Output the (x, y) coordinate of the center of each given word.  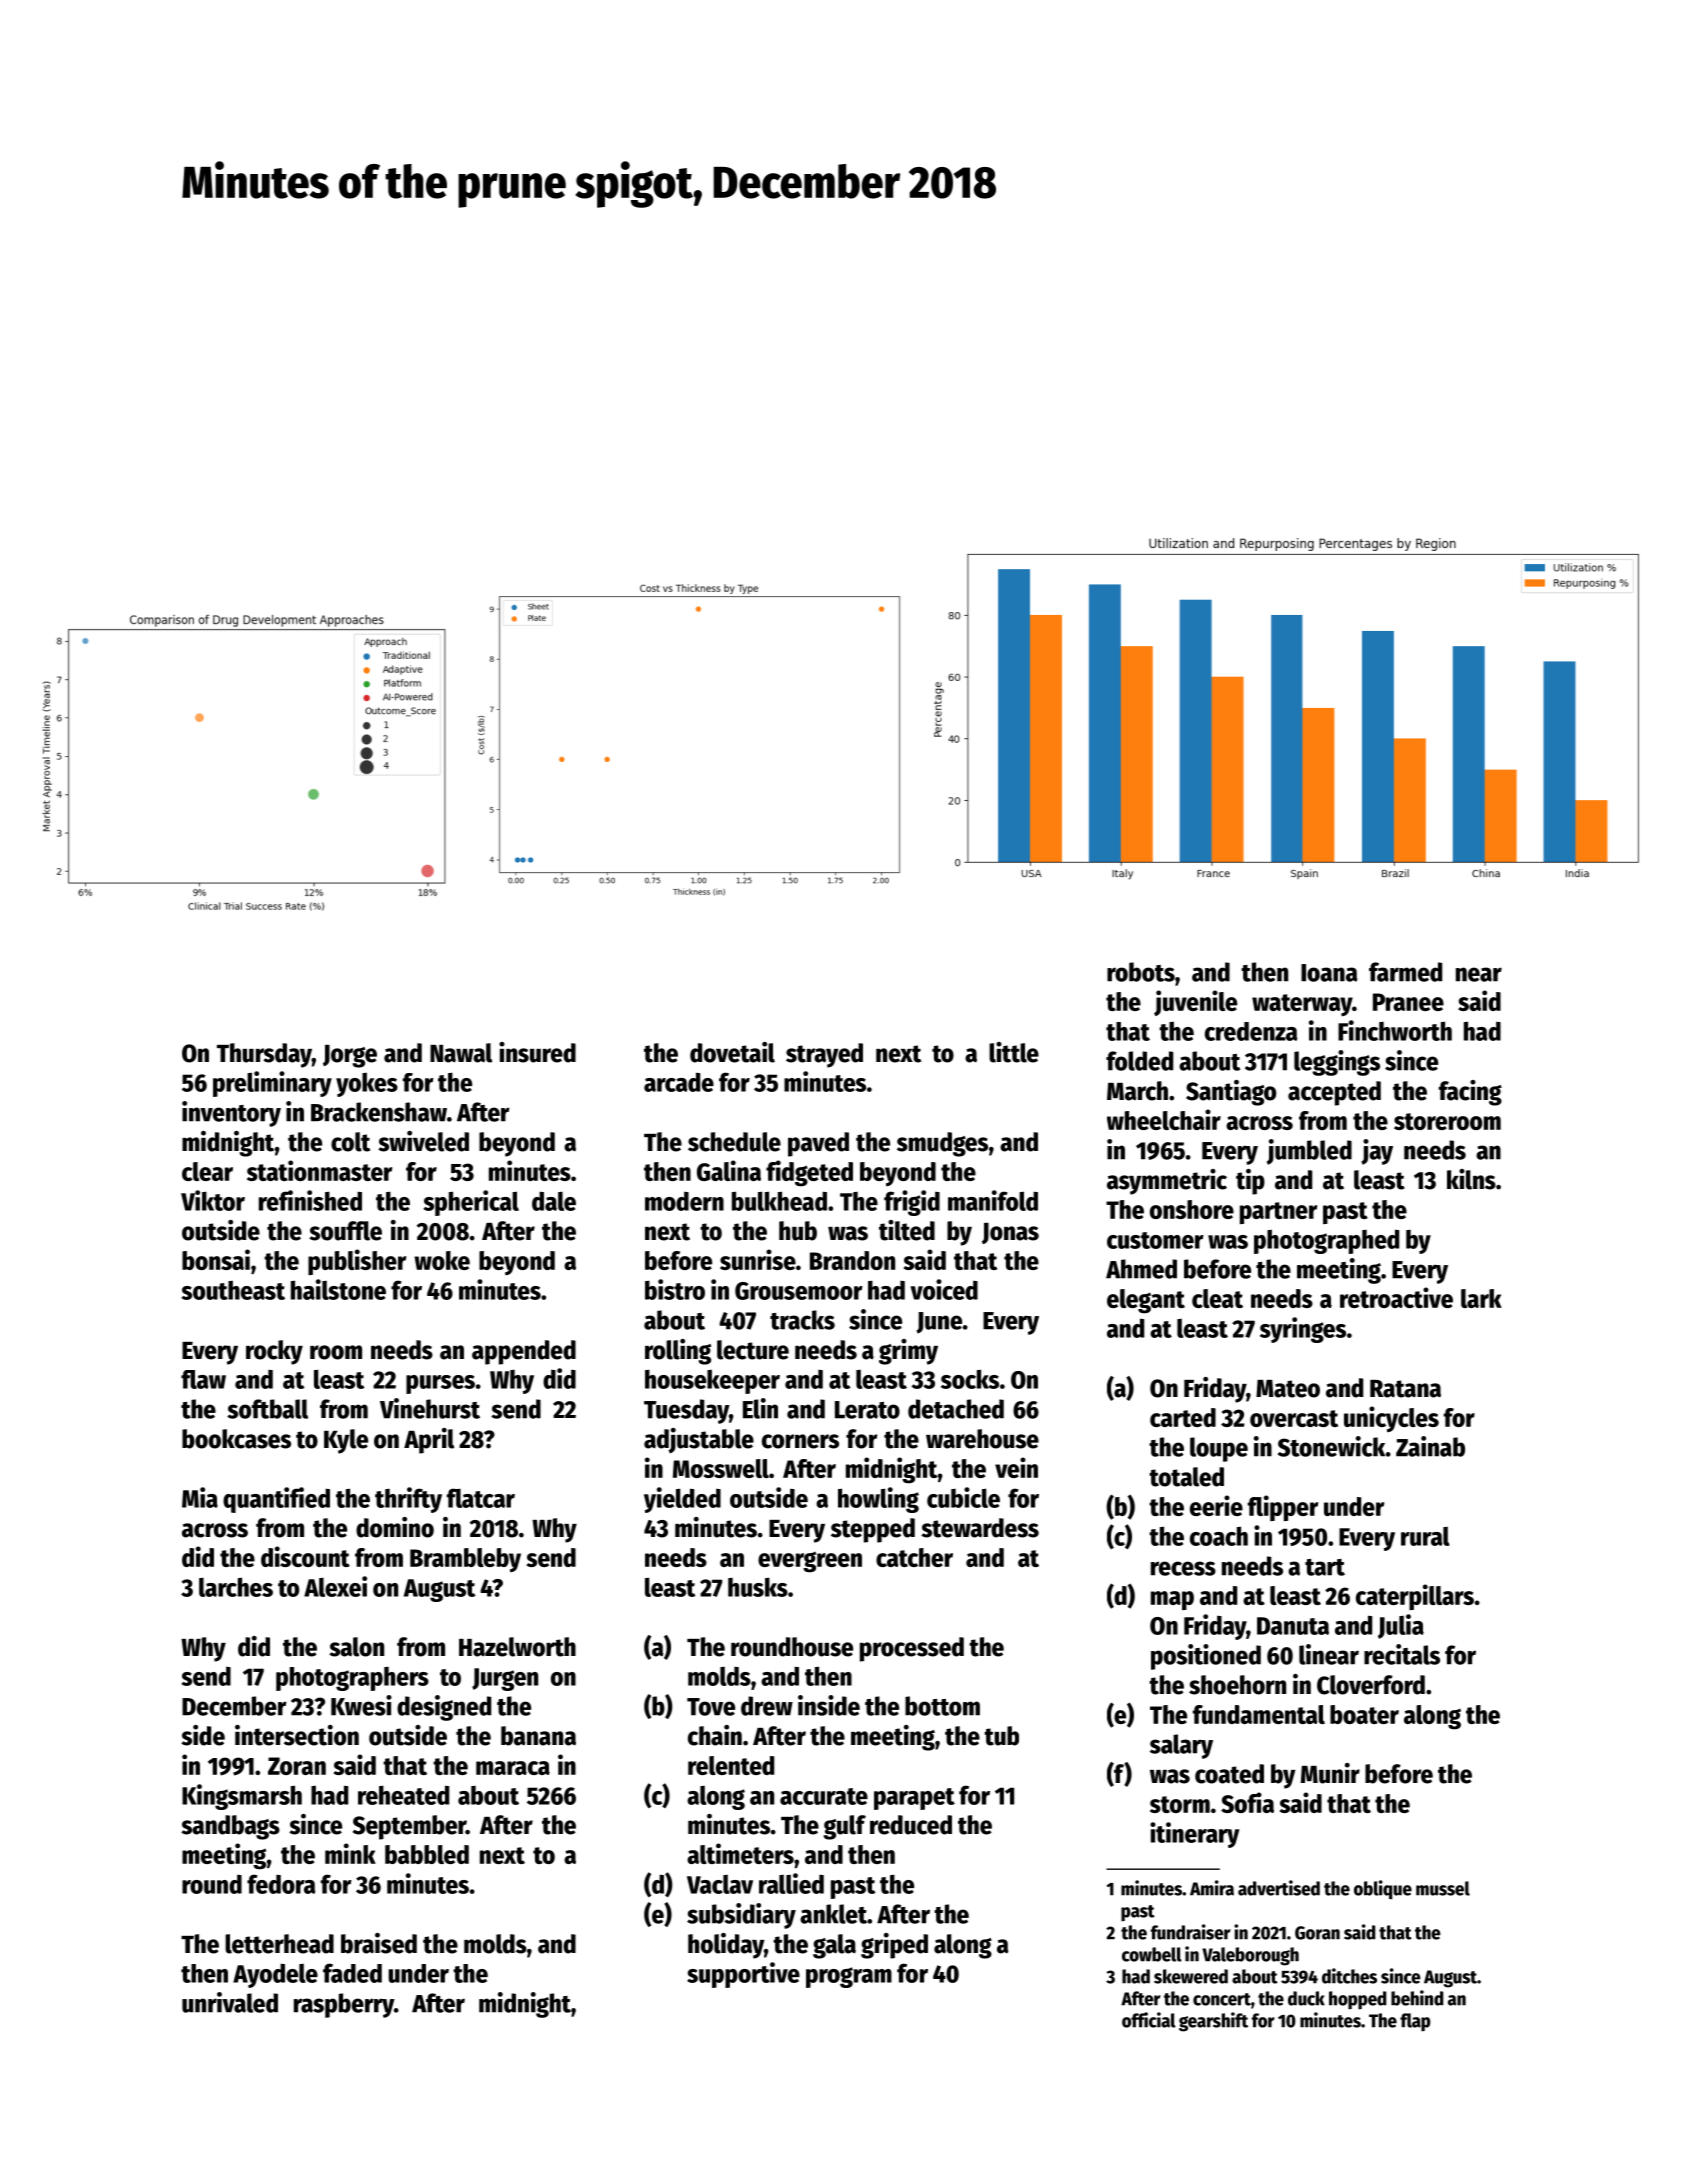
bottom (942, 1706)
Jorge (350, 1056)
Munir (1330, 1773)
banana (538, 1736)
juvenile (1195, 1003)
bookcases (236, 1439)
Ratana (1405, 1389)
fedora (281, 1884)
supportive (743, 1975)
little (1014, 1052)
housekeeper (712, 1382)
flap (1415, 2022)
